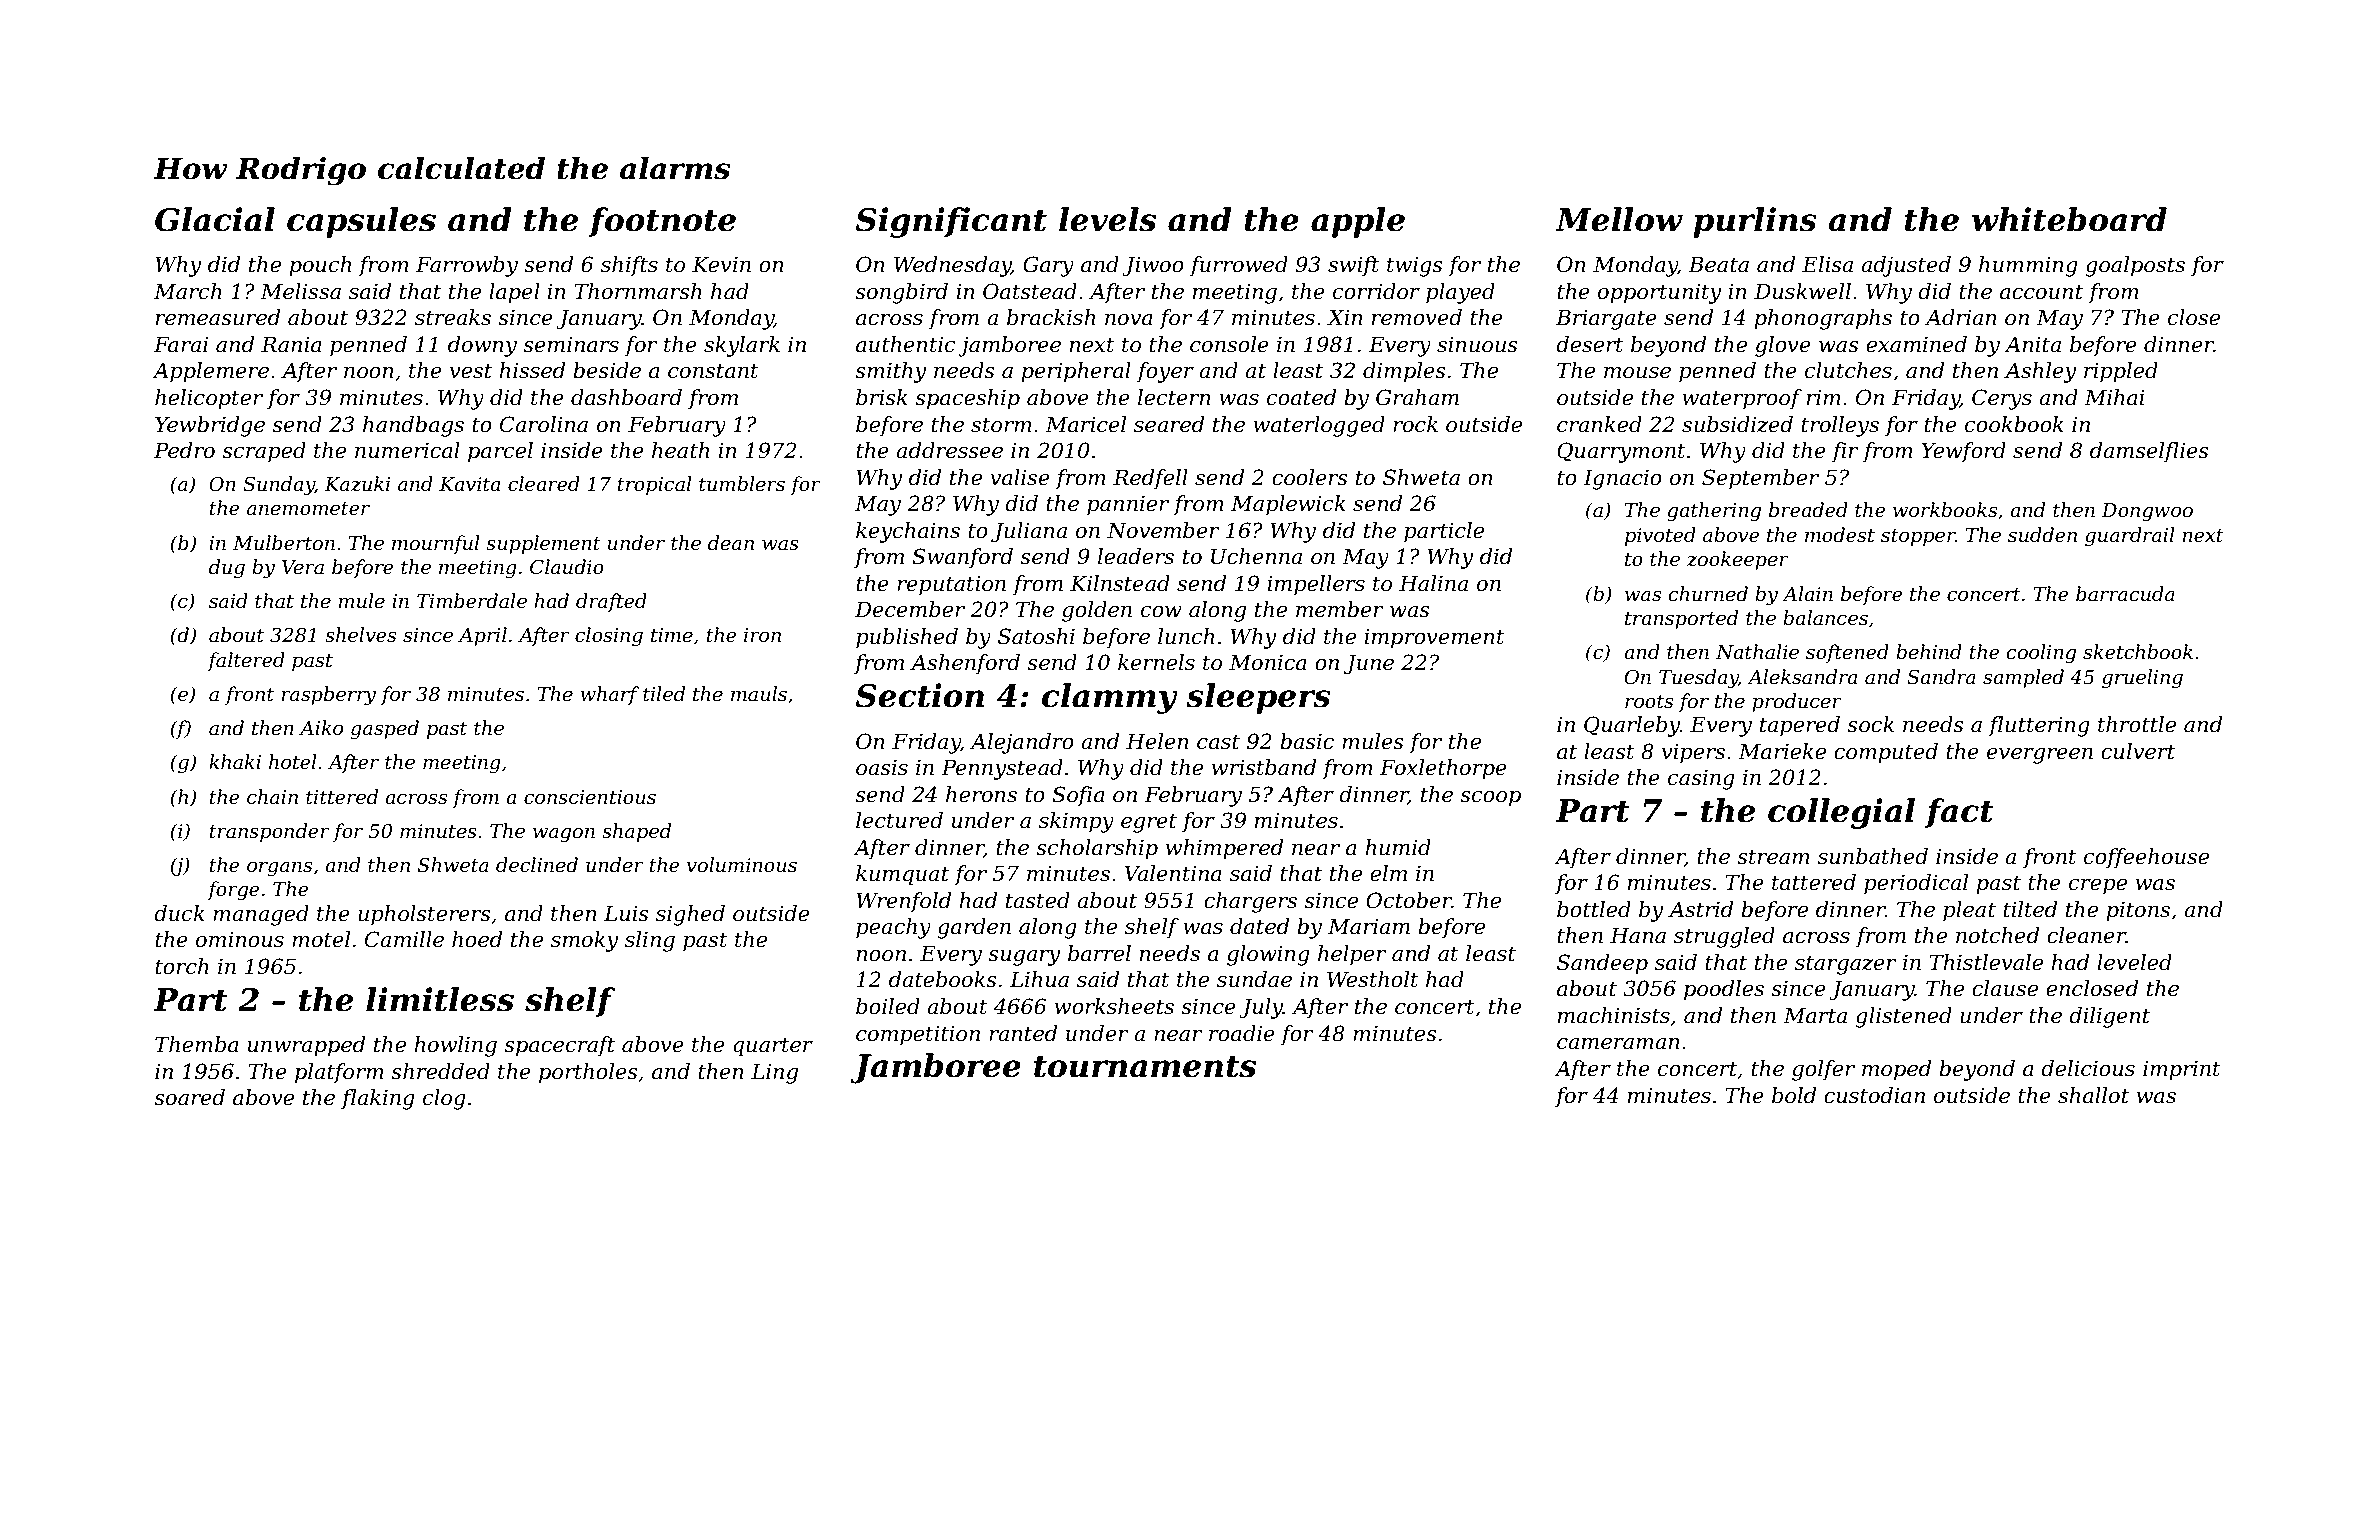 The width and height of the page is (2380, 1540). I want to click on sleepers, so click(1258, 698).
